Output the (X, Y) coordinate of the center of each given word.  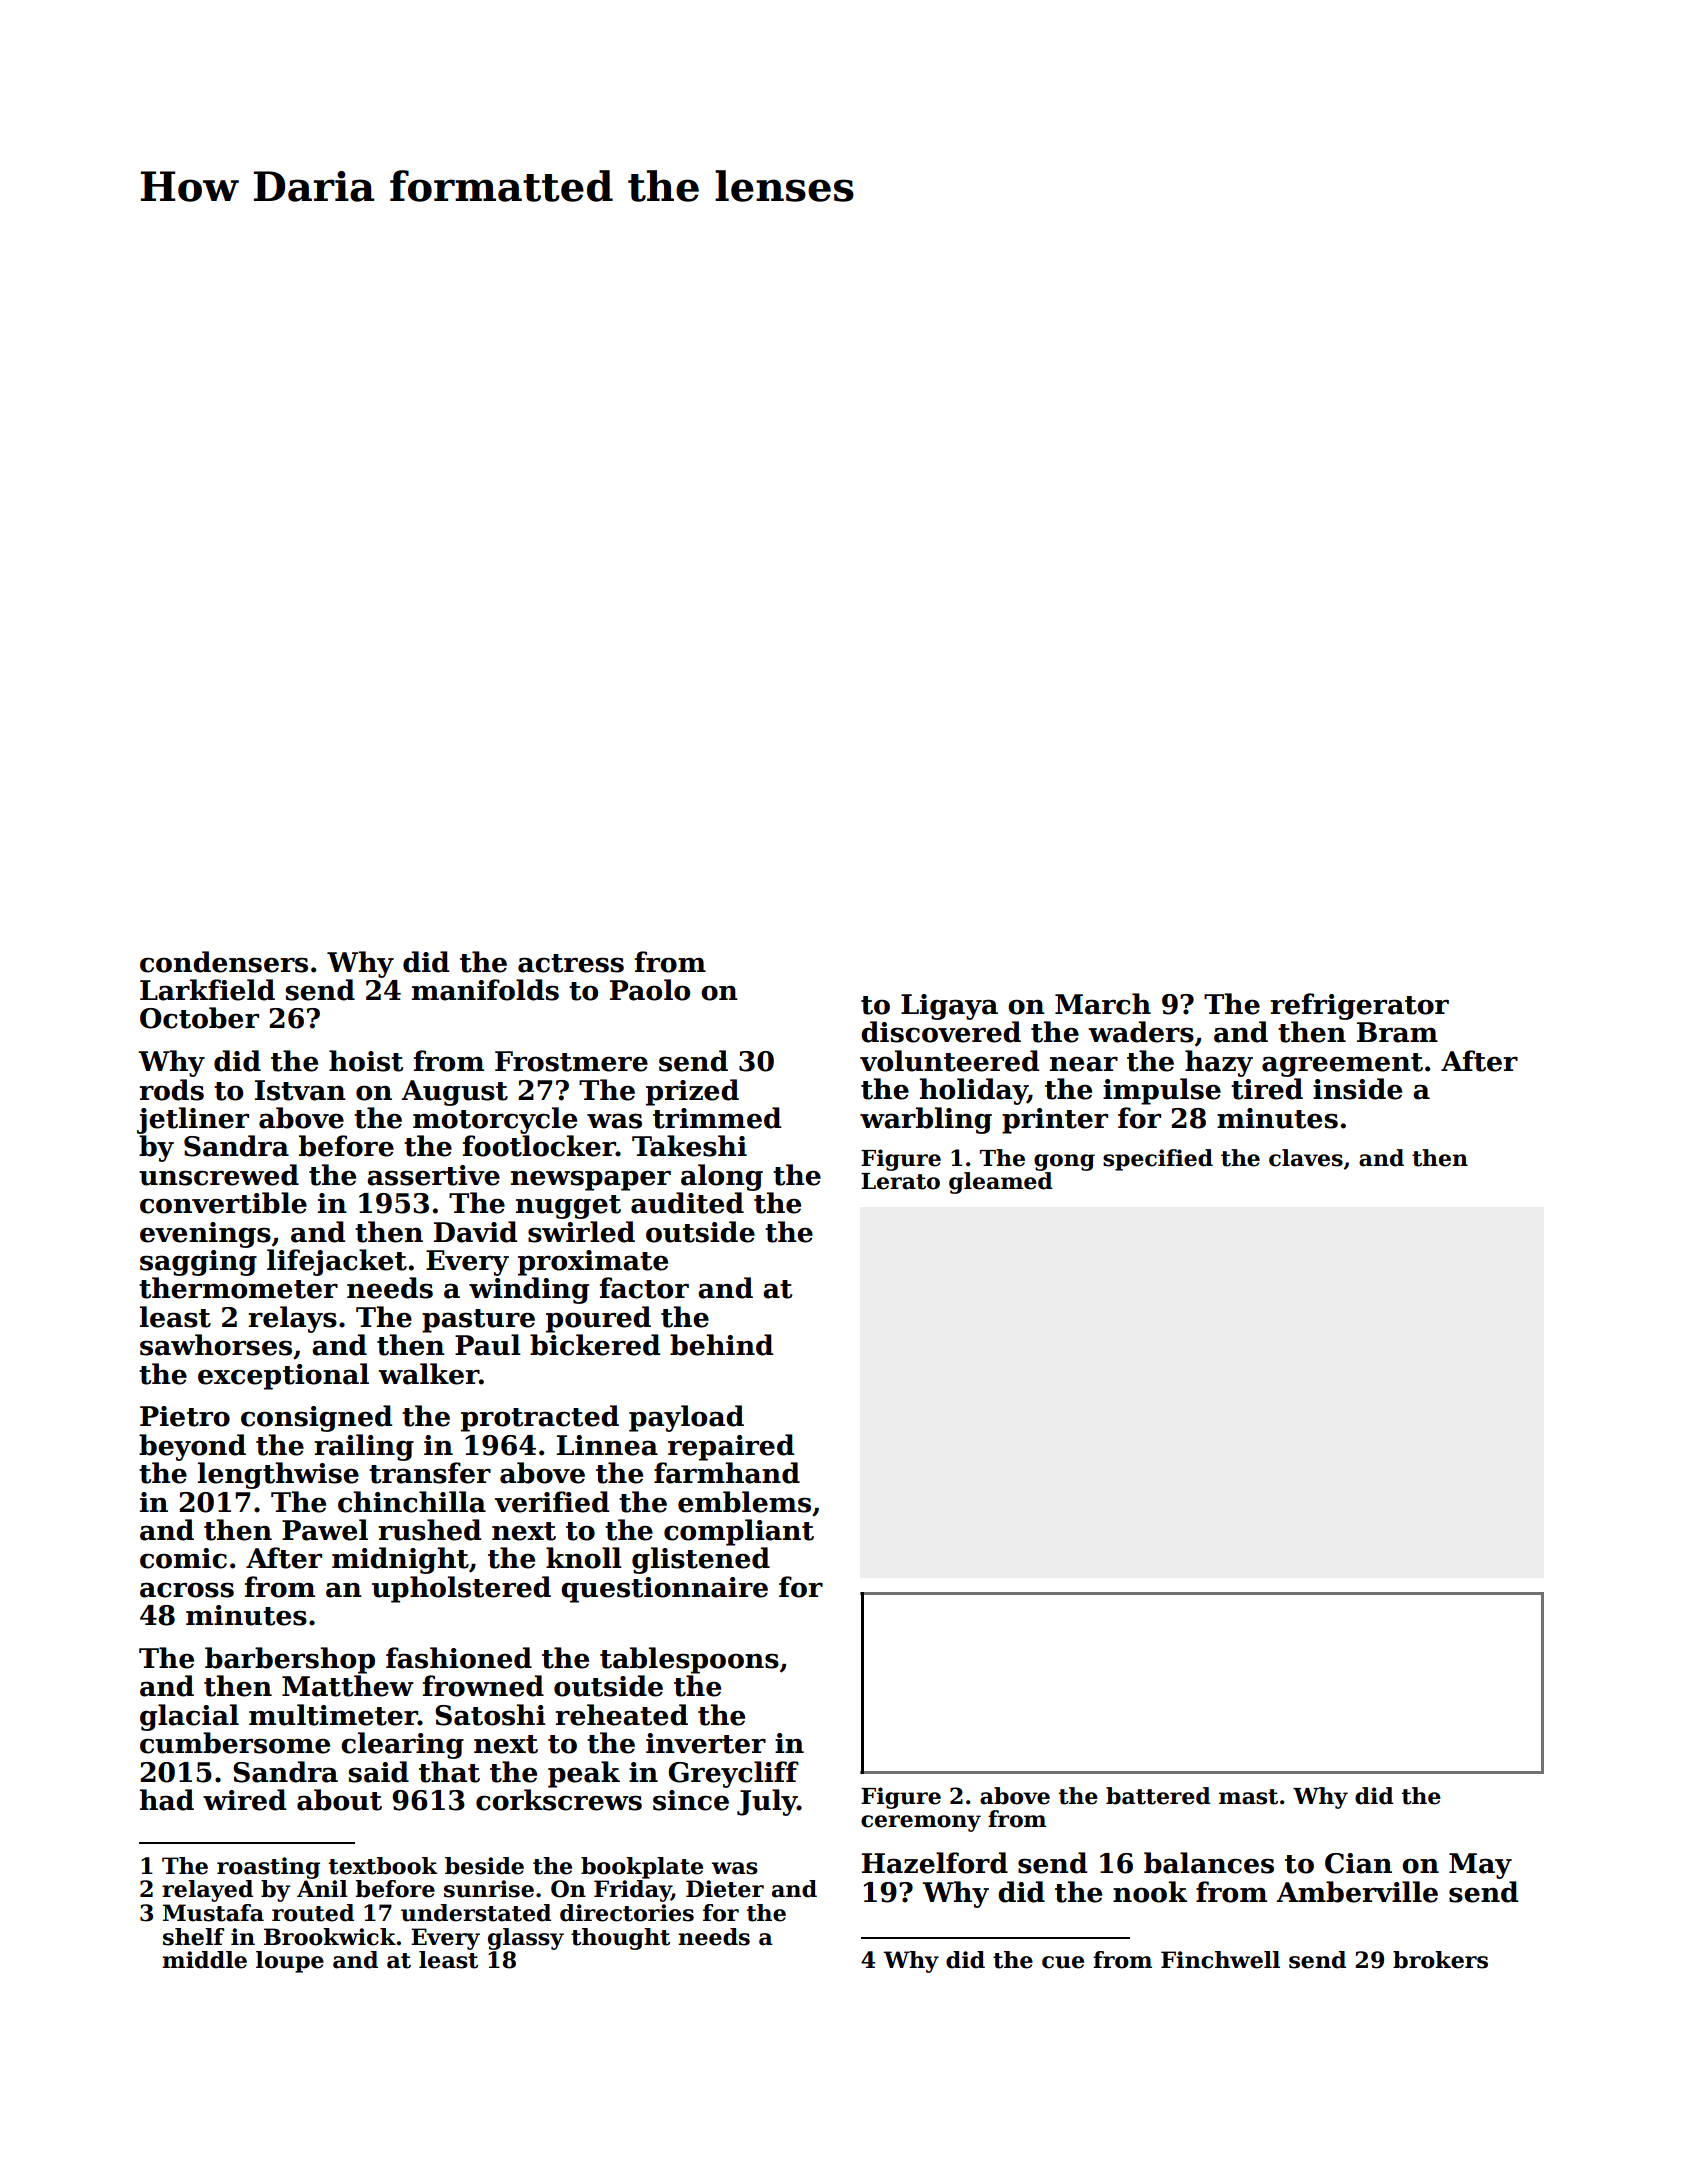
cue (1063, 1962)
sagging (198, 1263)
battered (1158, 1796)
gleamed (1001, 1183)
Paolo (650, 990)
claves (1306, 1158)
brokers (1440, 1960)
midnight (400, 1560)
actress (571, 963)
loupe (290, 1962)
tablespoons (689, 1660)
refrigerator (1359, 1006)
